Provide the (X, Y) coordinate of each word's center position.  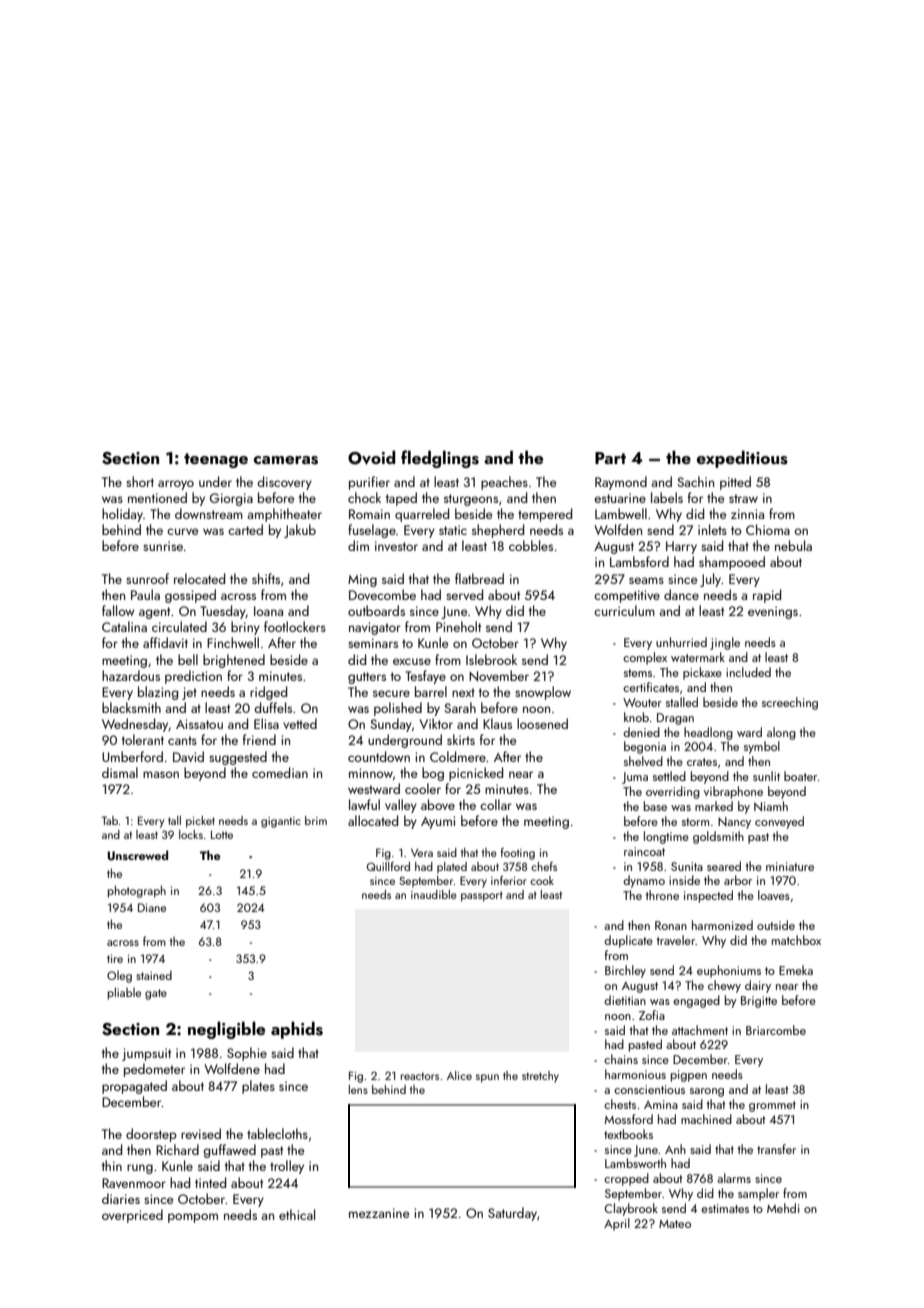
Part (610, 458)
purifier (369, 483)
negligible (226, 1030)
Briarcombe (776, 1030)
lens (358, 1089)
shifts (266, 578)
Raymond (621, 483)
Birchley (625, 971)
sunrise (163, 546)
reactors (420, 1076)
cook (542, 880)
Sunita (687, 866)
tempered (545, 515)
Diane (152, 907)
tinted (210, 1182)
